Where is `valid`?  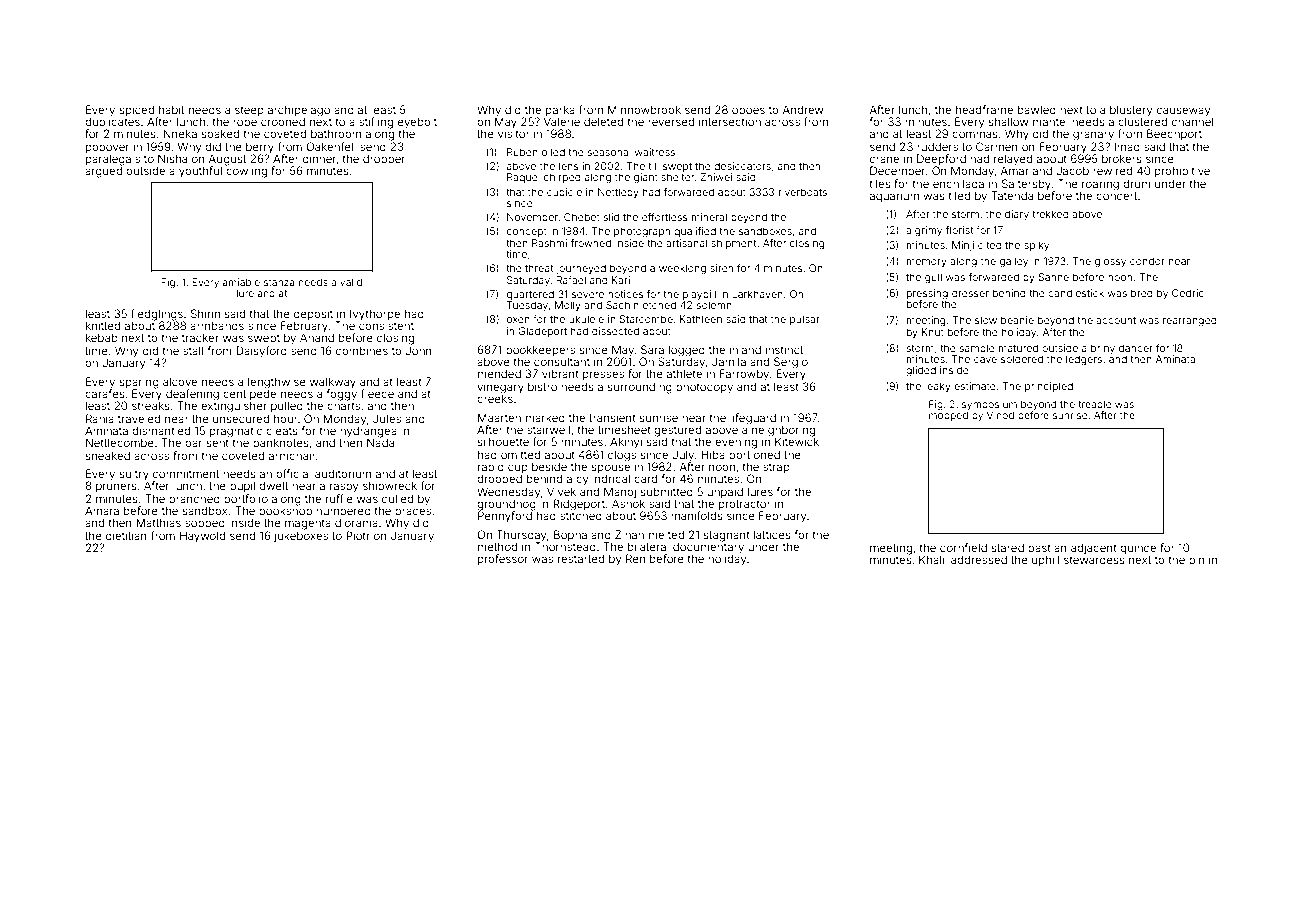 valid is located at coordinates (351, 282).
